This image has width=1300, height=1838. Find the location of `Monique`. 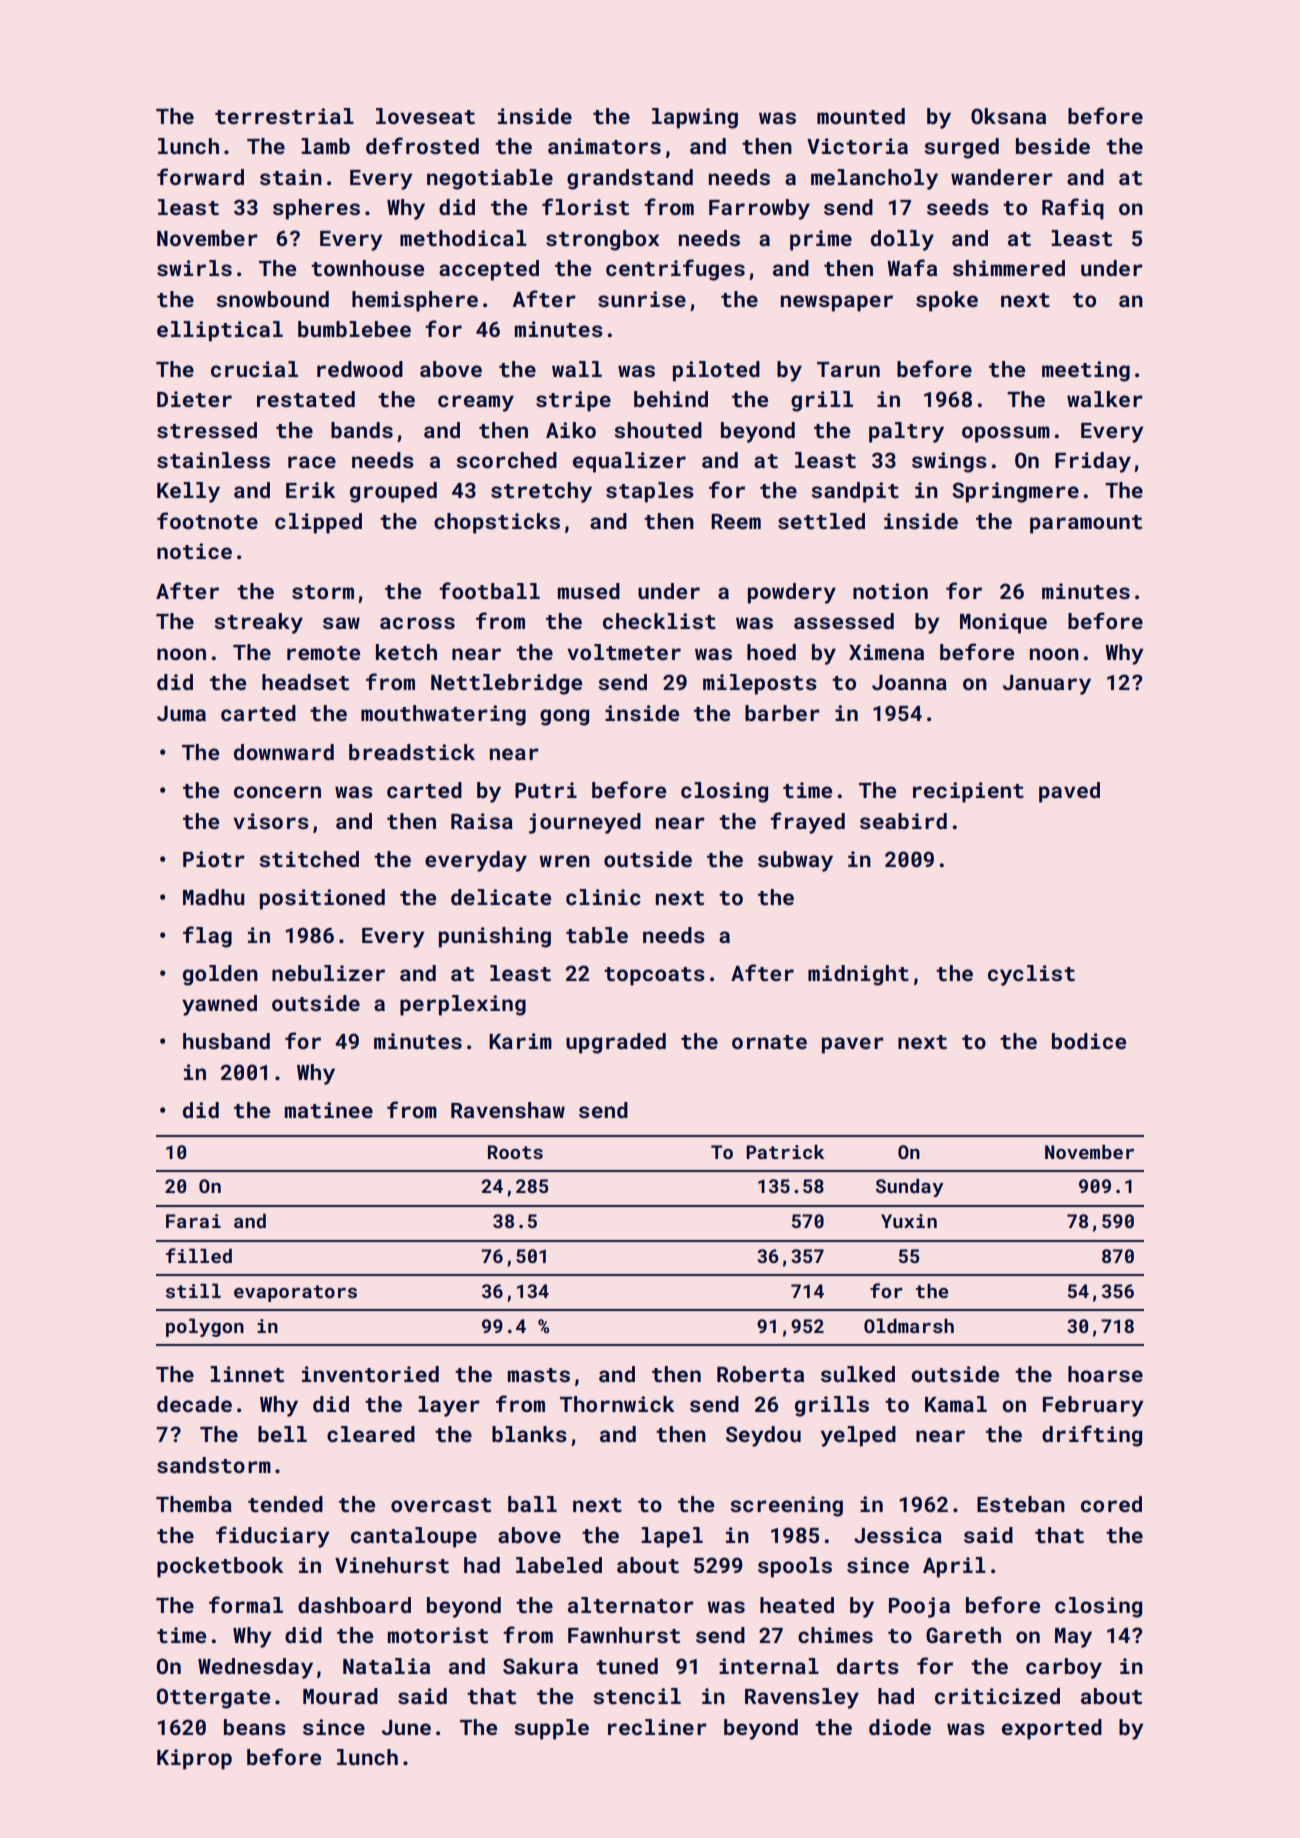

Monique is located at coordinates (1003, 623).
